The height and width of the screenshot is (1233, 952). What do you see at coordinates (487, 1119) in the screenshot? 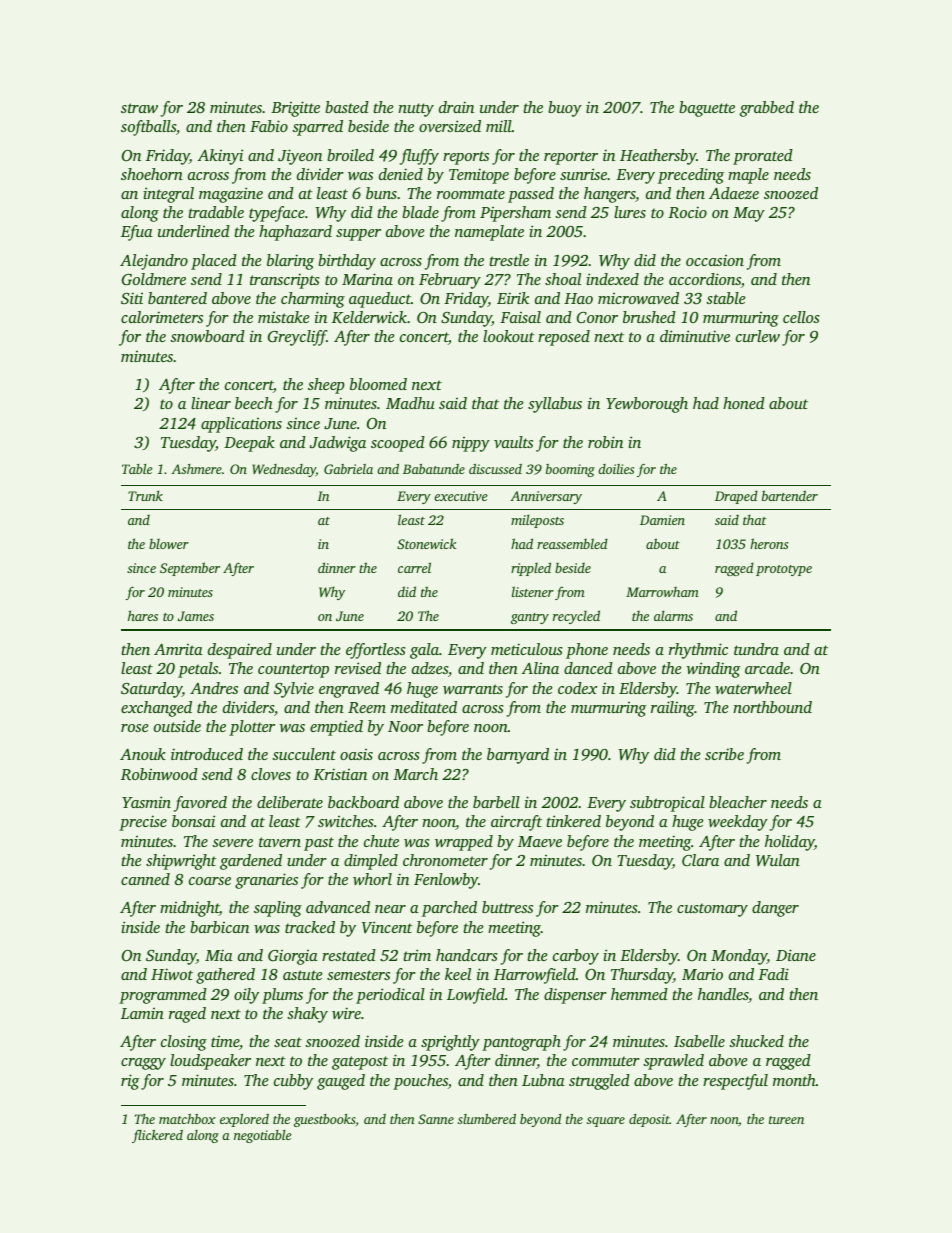
I see `slumbered` at bounding box center [487, 1119].
